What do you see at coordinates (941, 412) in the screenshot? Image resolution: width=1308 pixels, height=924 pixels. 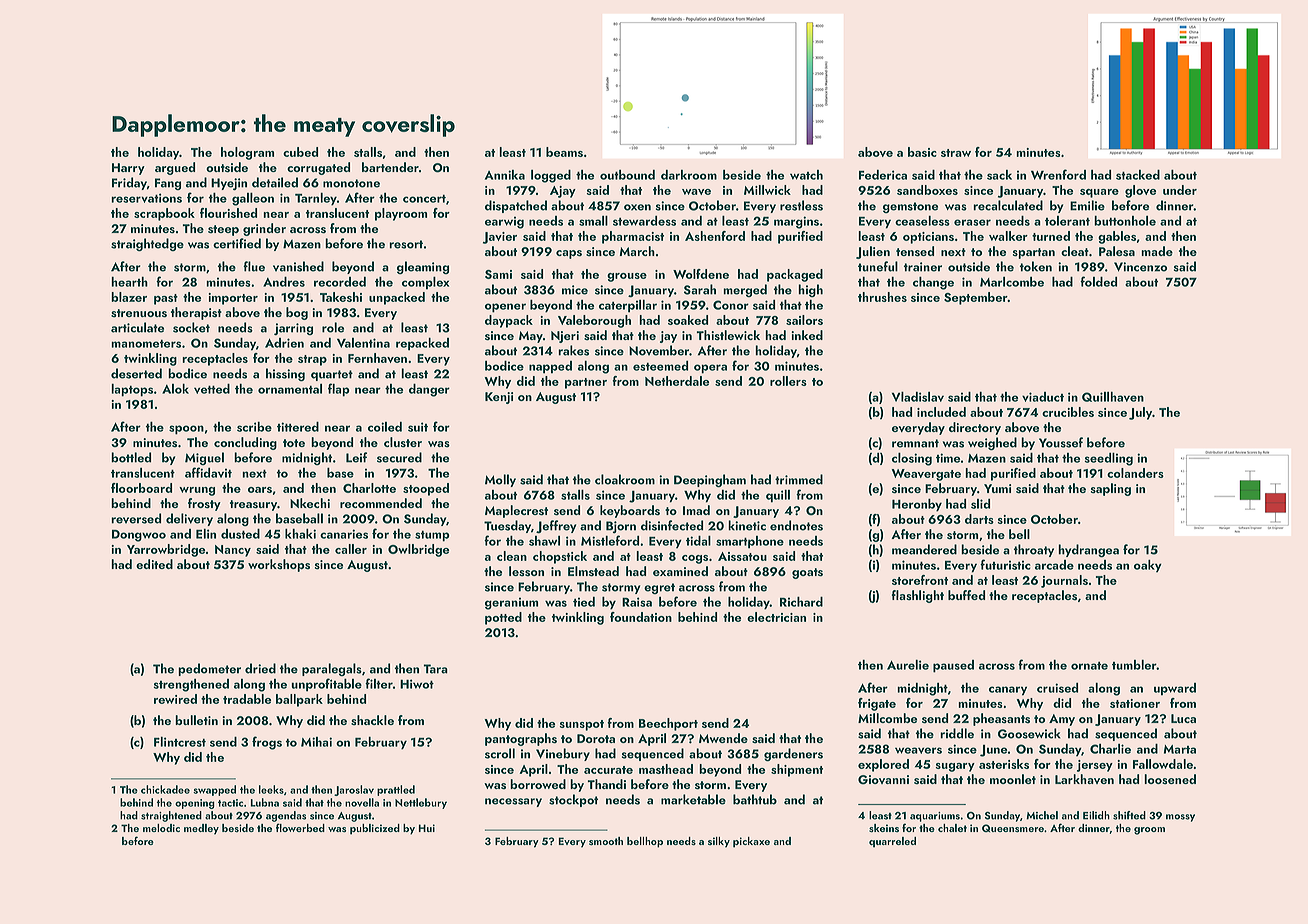 I see `included` at bounding box center [941, 412].
